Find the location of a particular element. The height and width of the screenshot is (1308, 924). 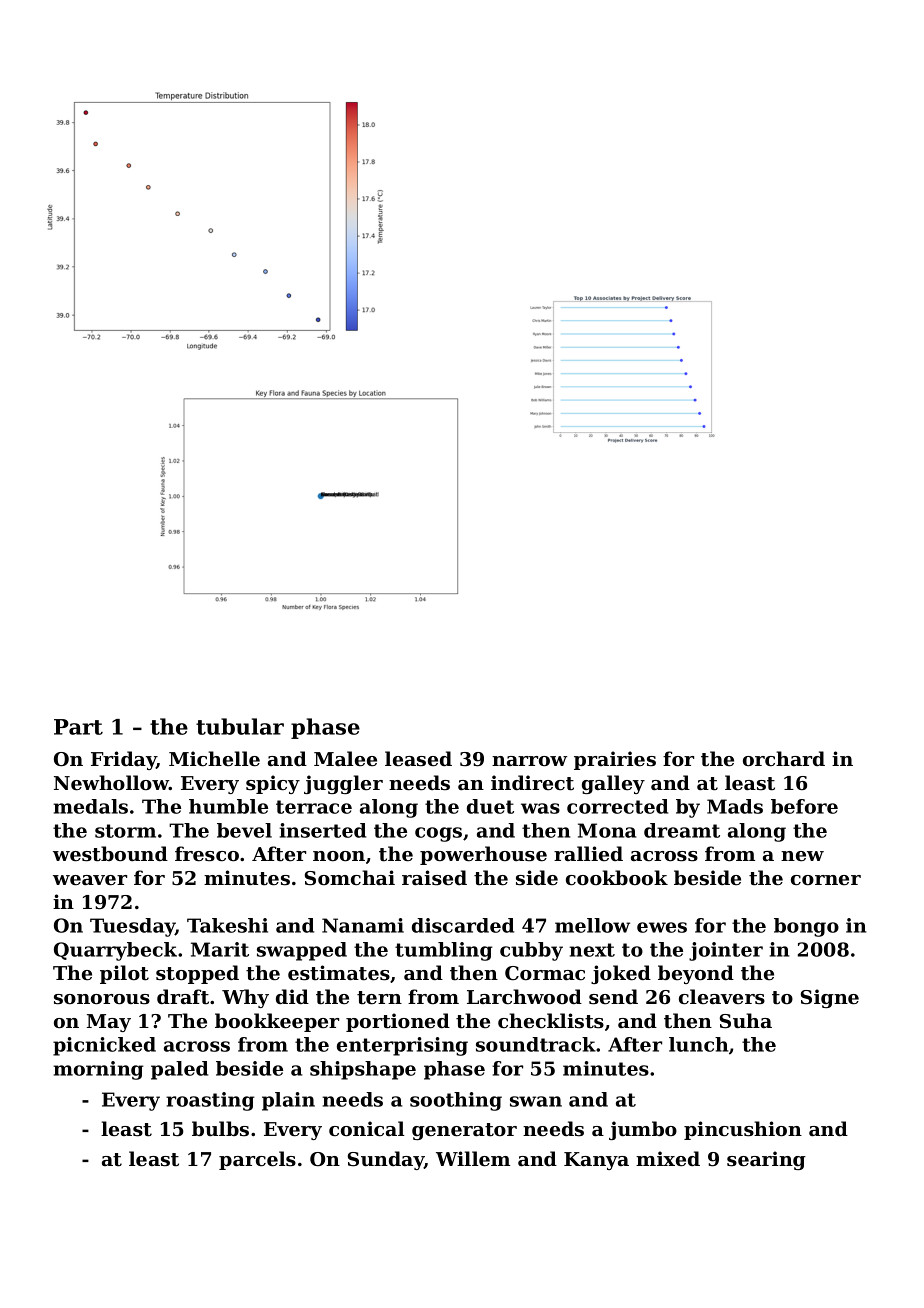

jointer is located at coordinates (726, 951).
